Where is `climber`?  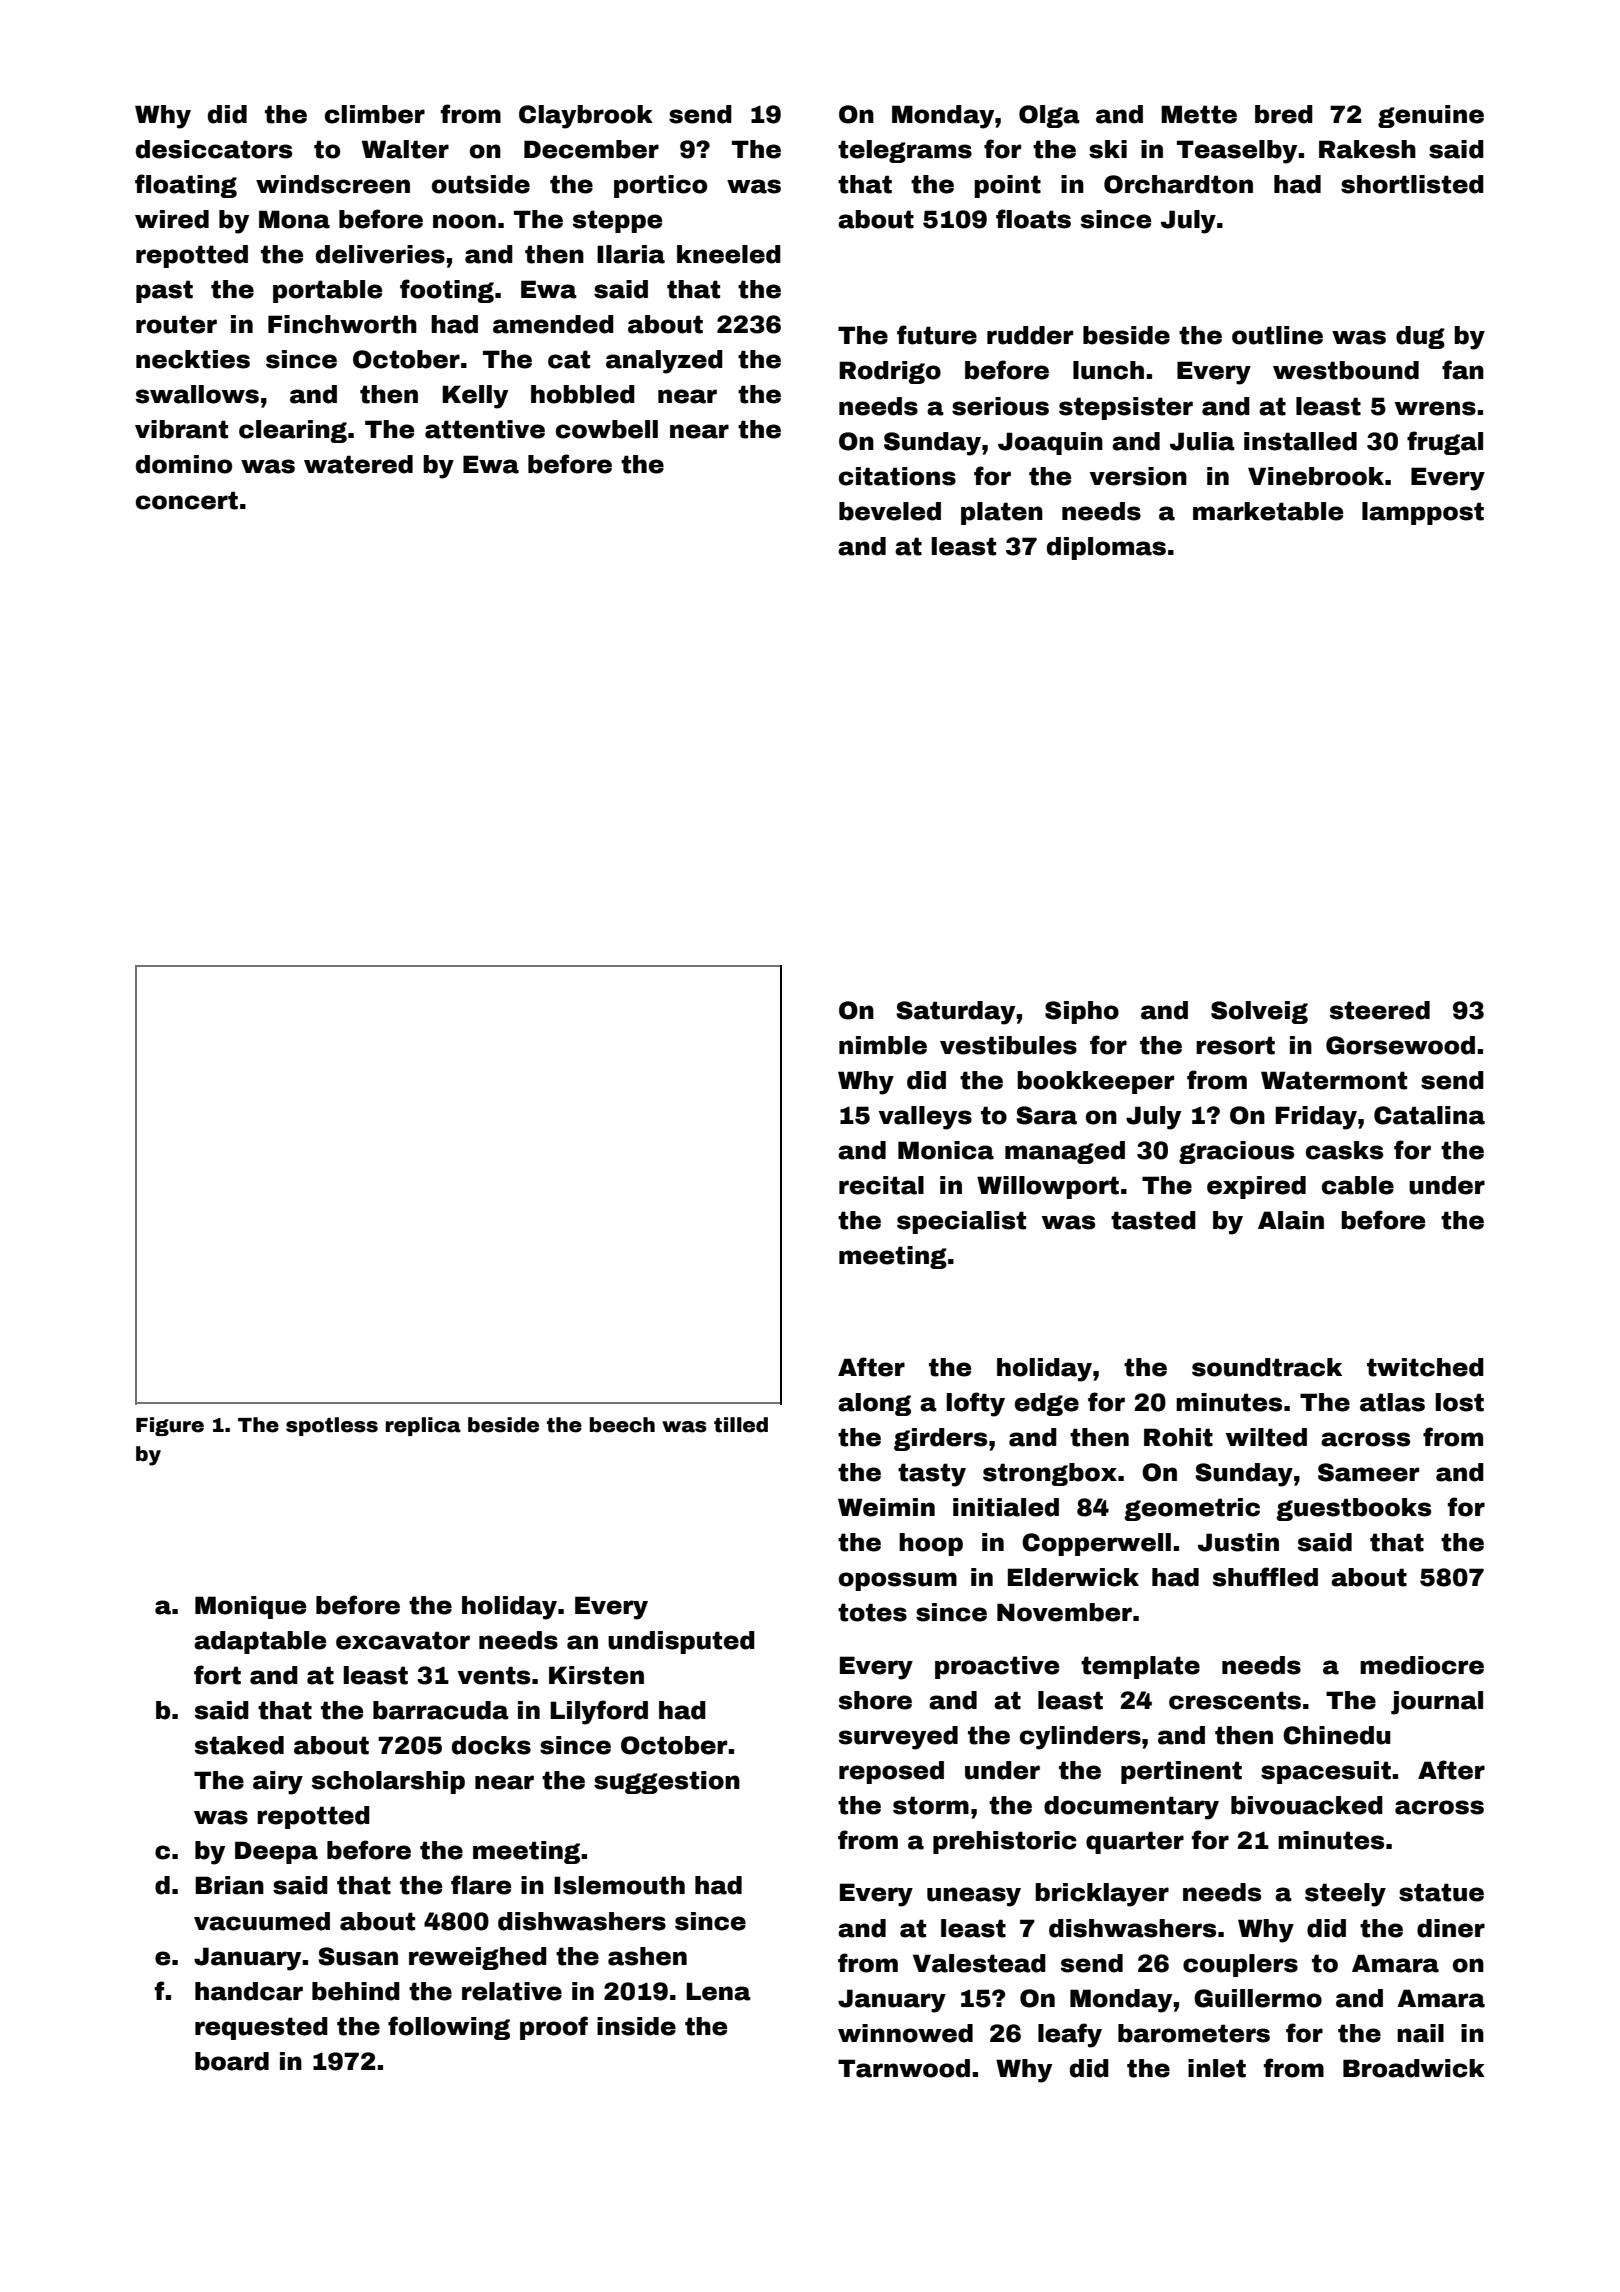
climber is located at coordinates (375, 114).
